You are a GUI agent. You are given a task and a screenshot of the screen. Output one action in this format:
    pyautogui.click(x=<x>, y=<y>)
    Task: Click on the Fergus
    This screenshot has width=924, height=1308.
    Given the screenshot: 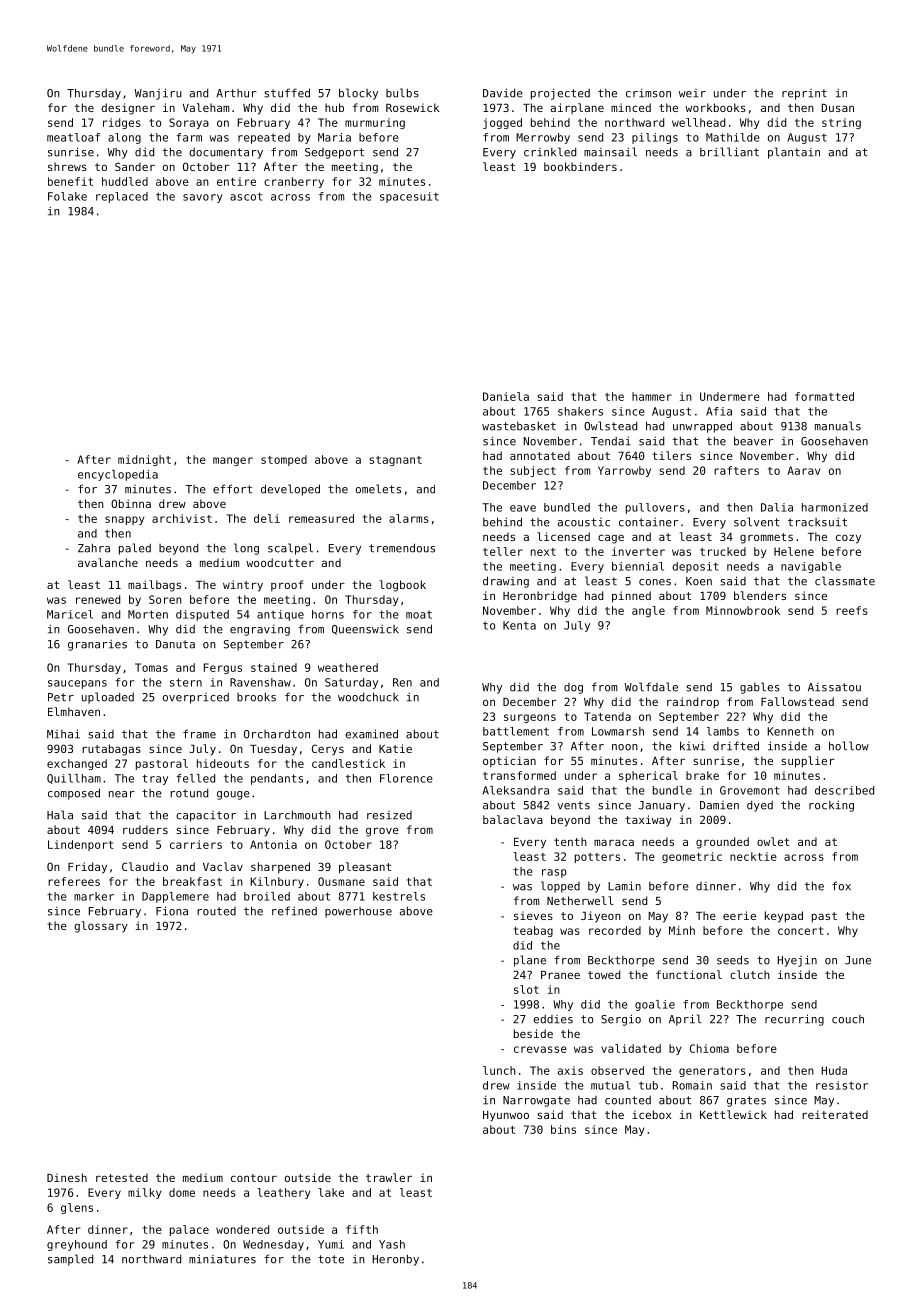 What is the action you would take?
    pyautogui.click(x=223, y=668)
